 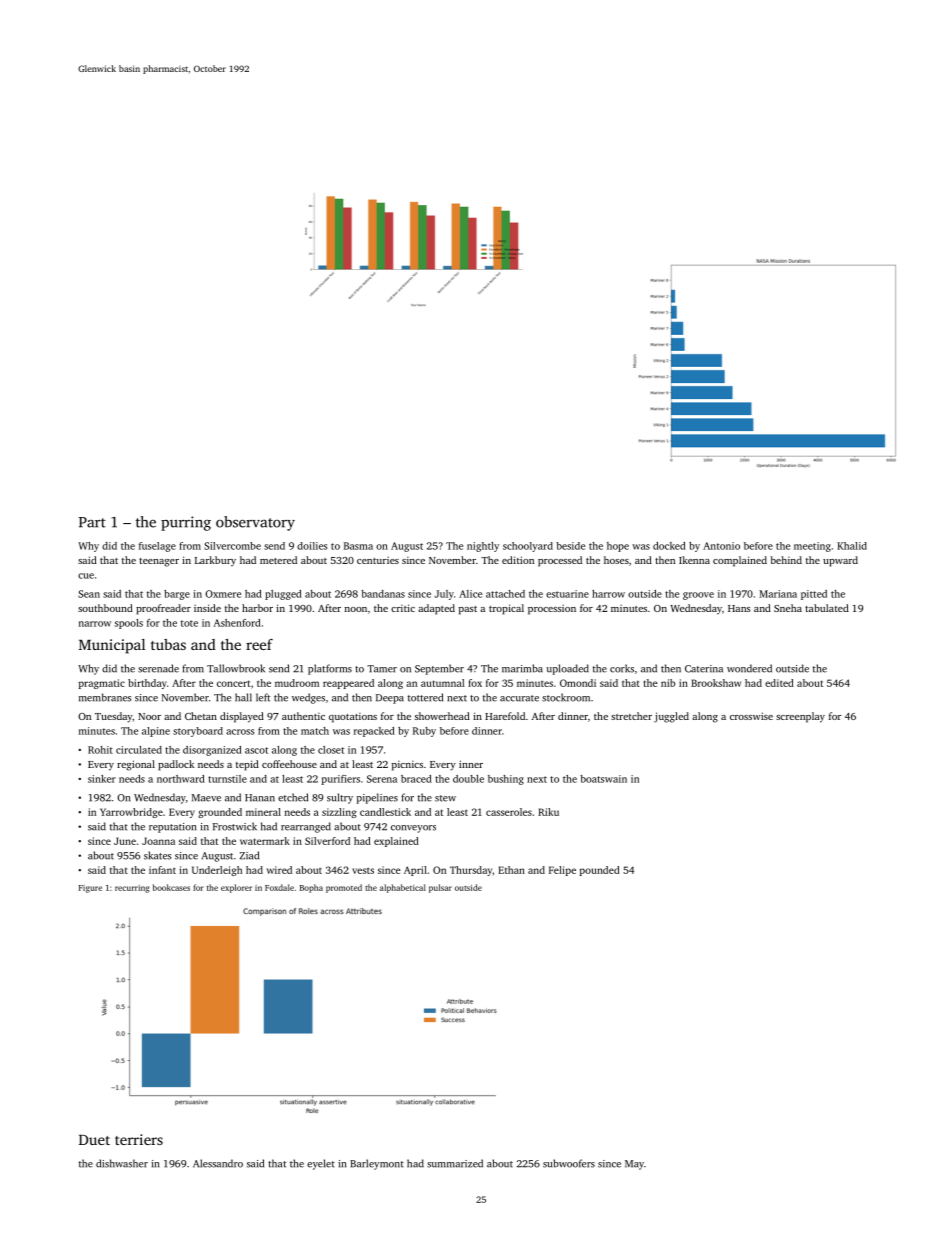 I want to click on Yarrowbridge, so click(x=131, y=813).
